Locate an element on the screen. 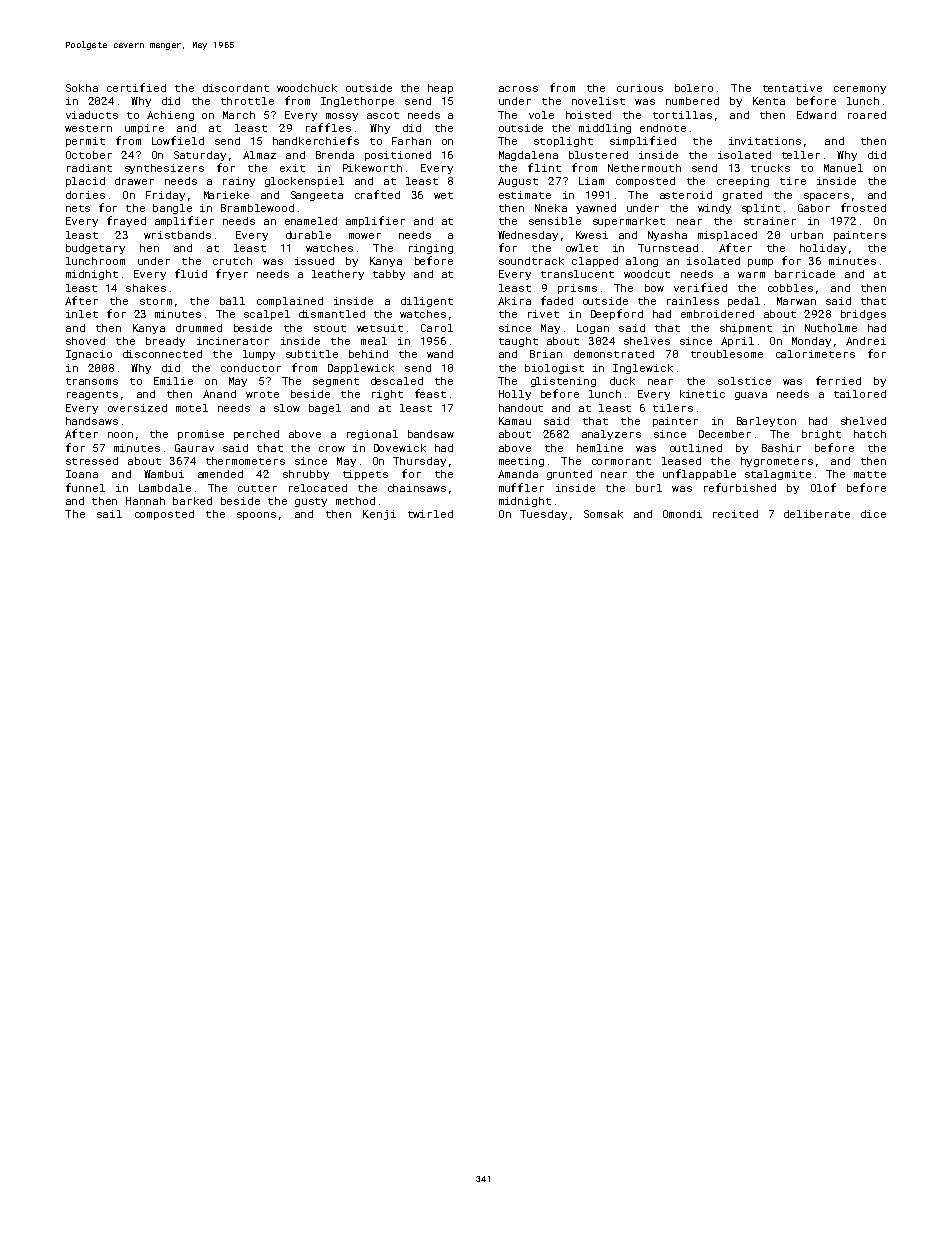 The width and height of the screenshot is (952, 1233). bready is located at coordinates (165, 342).
